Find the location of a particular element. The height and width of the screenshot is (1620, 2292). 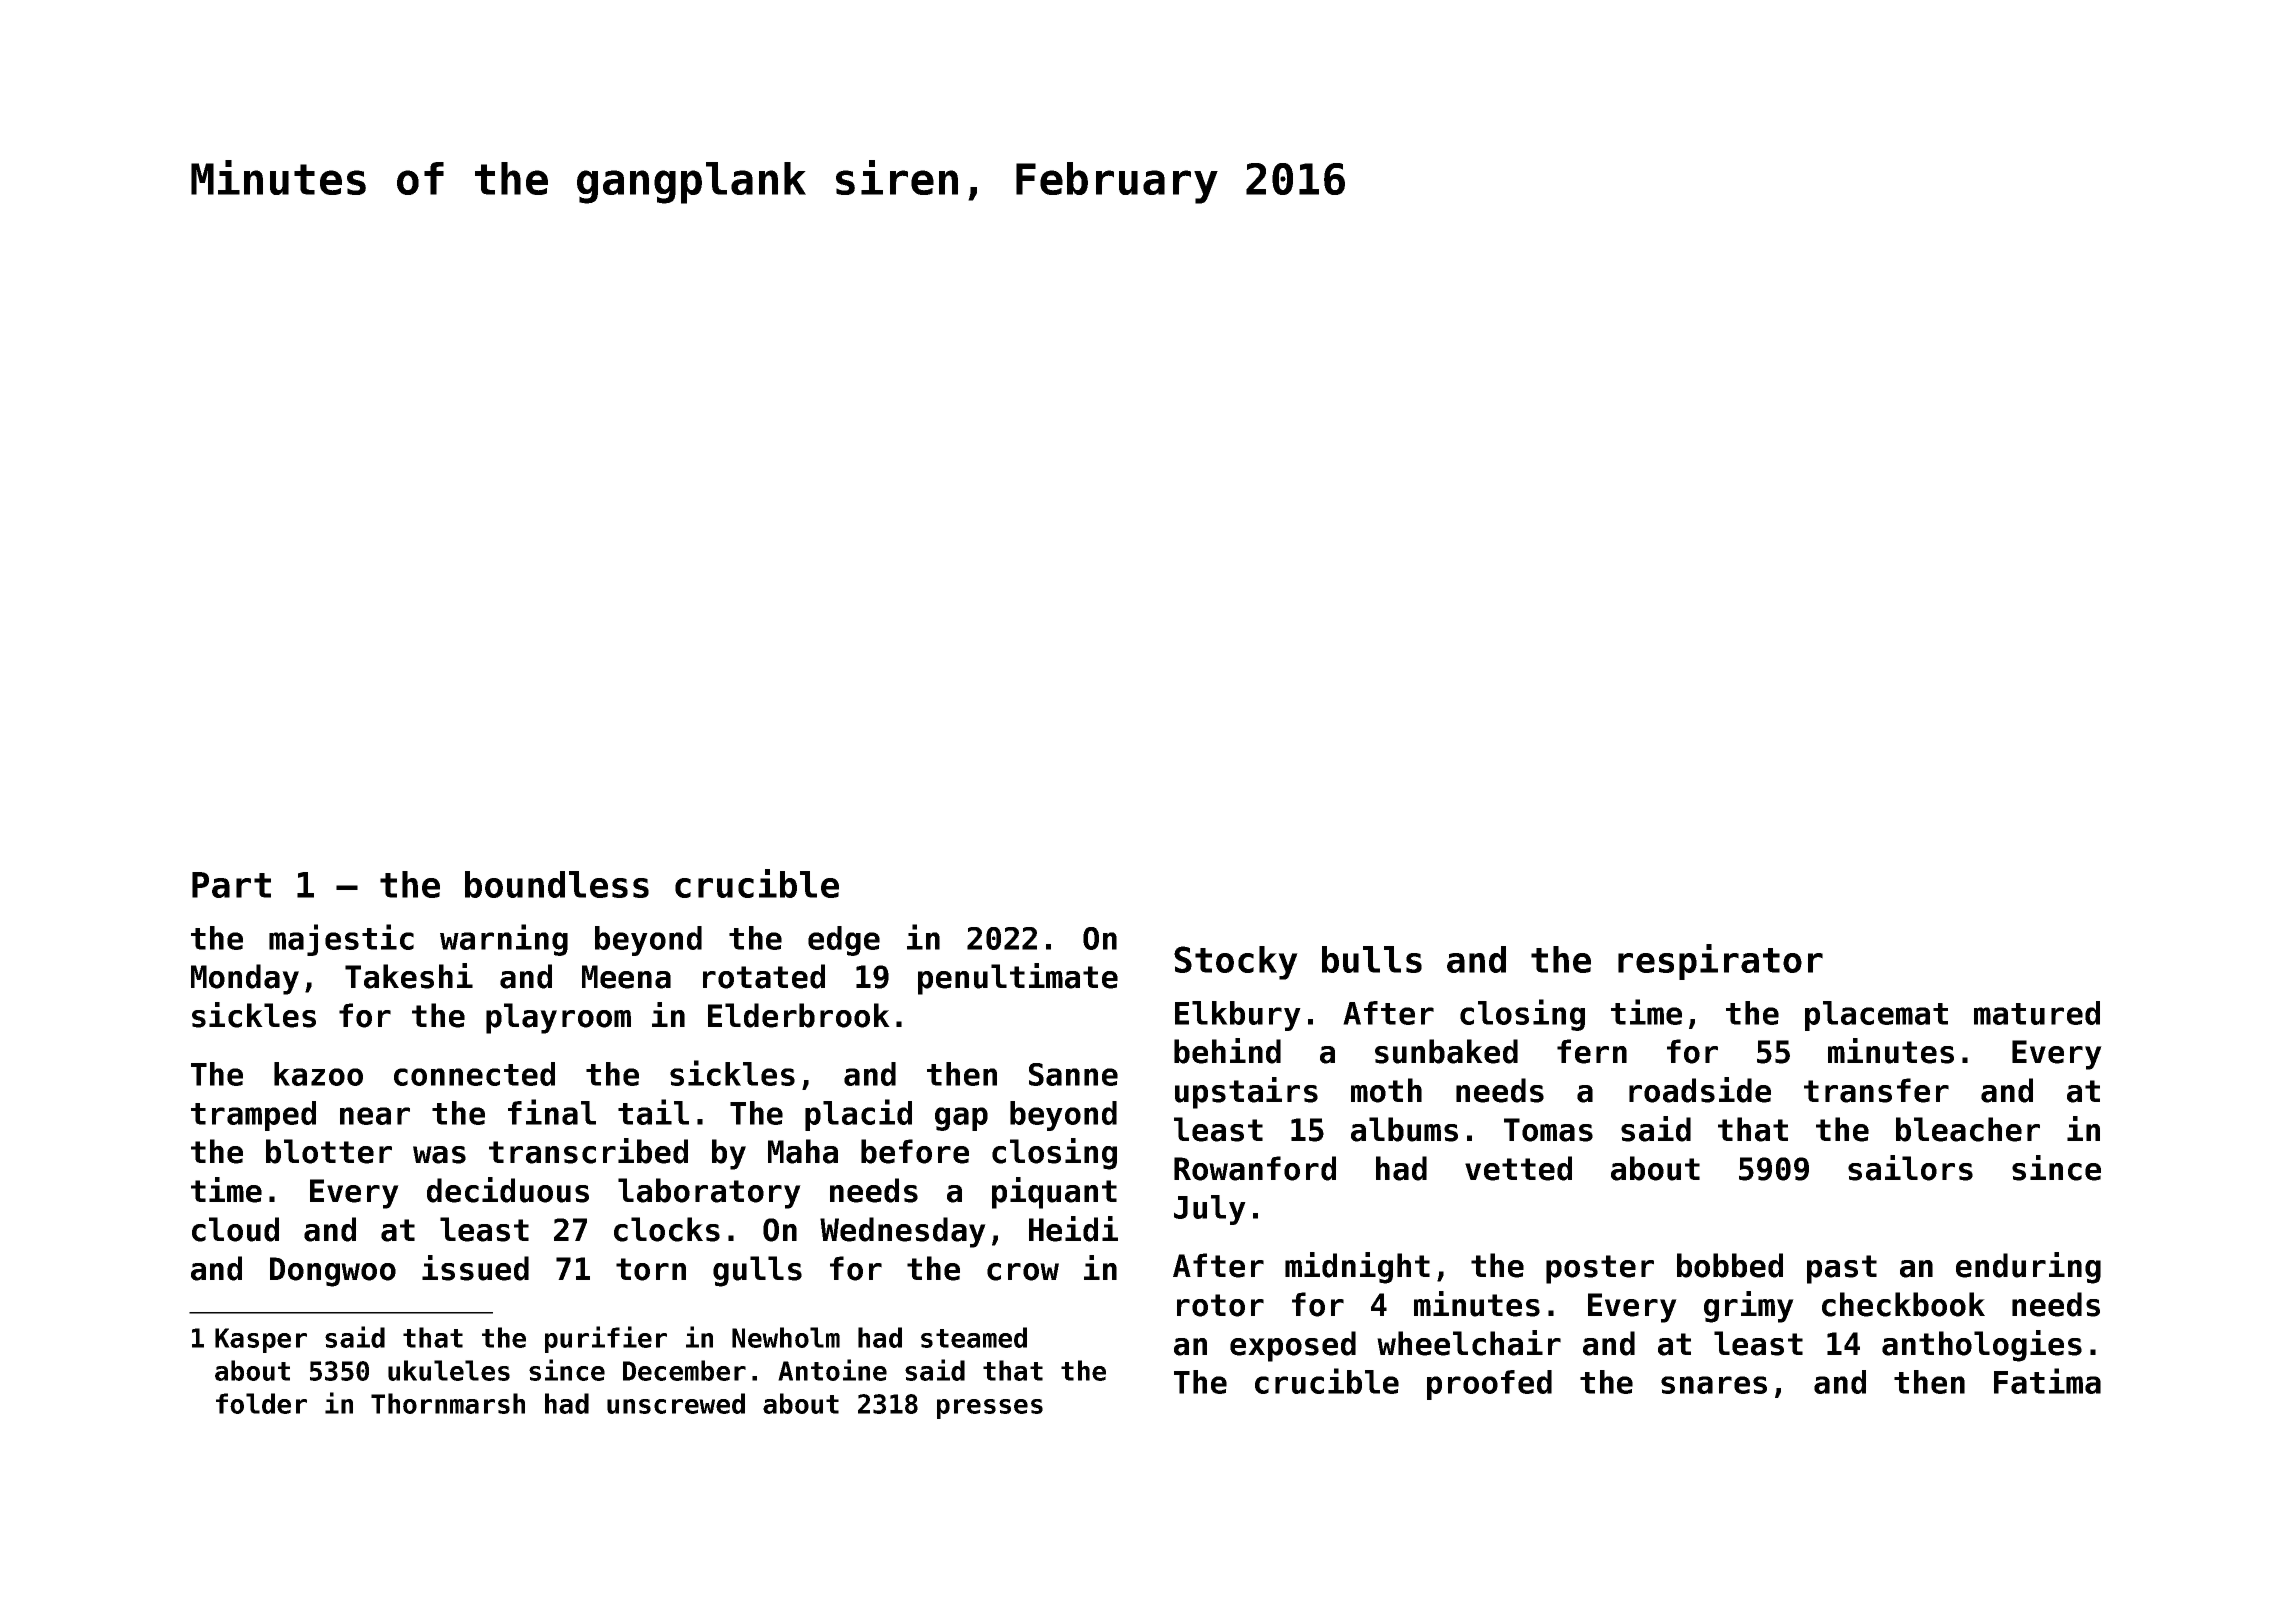

matured is located at coordinates (2037, 1013).
